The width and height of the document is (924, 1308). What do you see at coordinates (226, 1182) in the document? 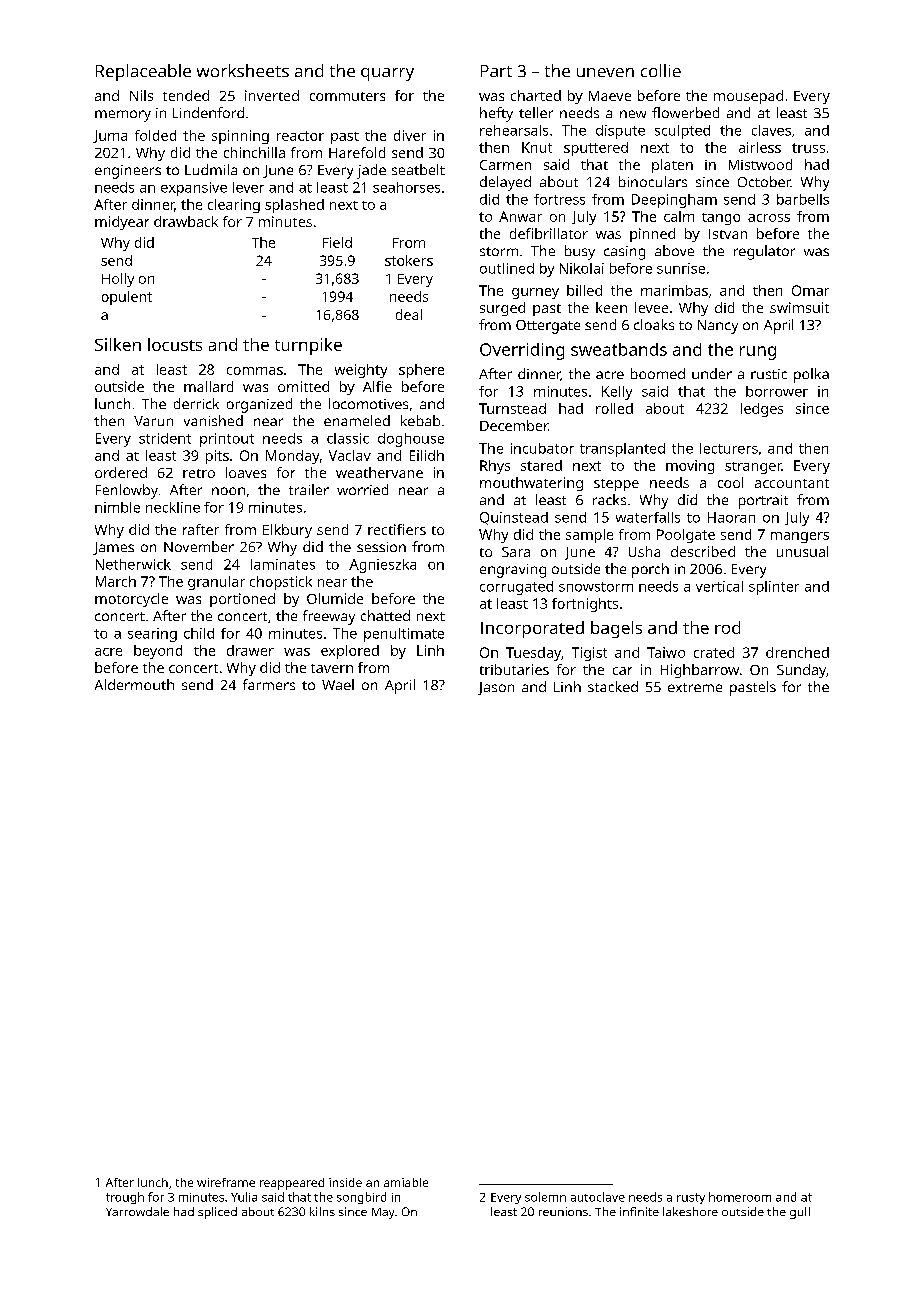
I see `wireframe` at bounding box center [226, 1182].
